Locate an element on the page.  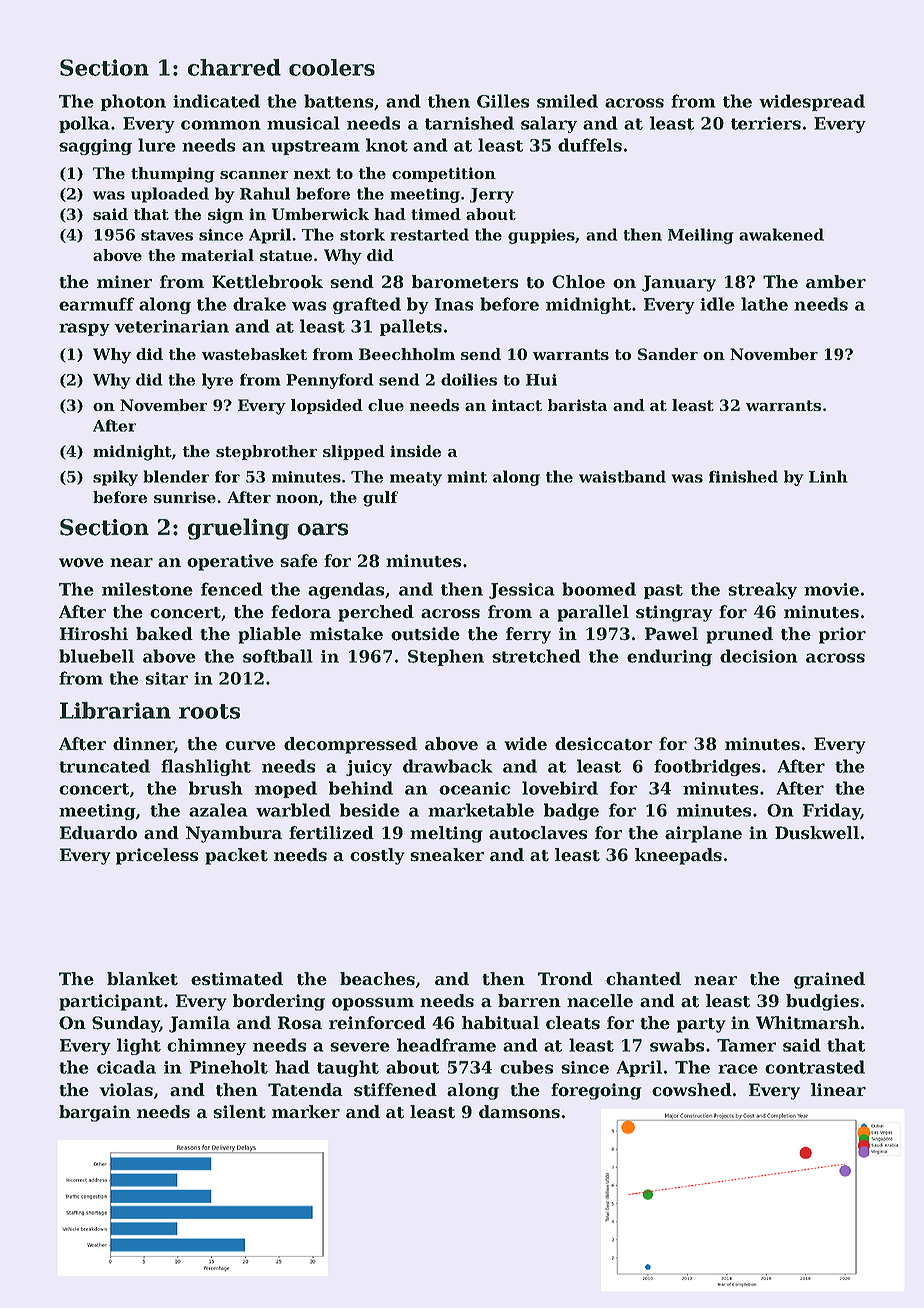
terriers is located at coordinates (766, 123).
